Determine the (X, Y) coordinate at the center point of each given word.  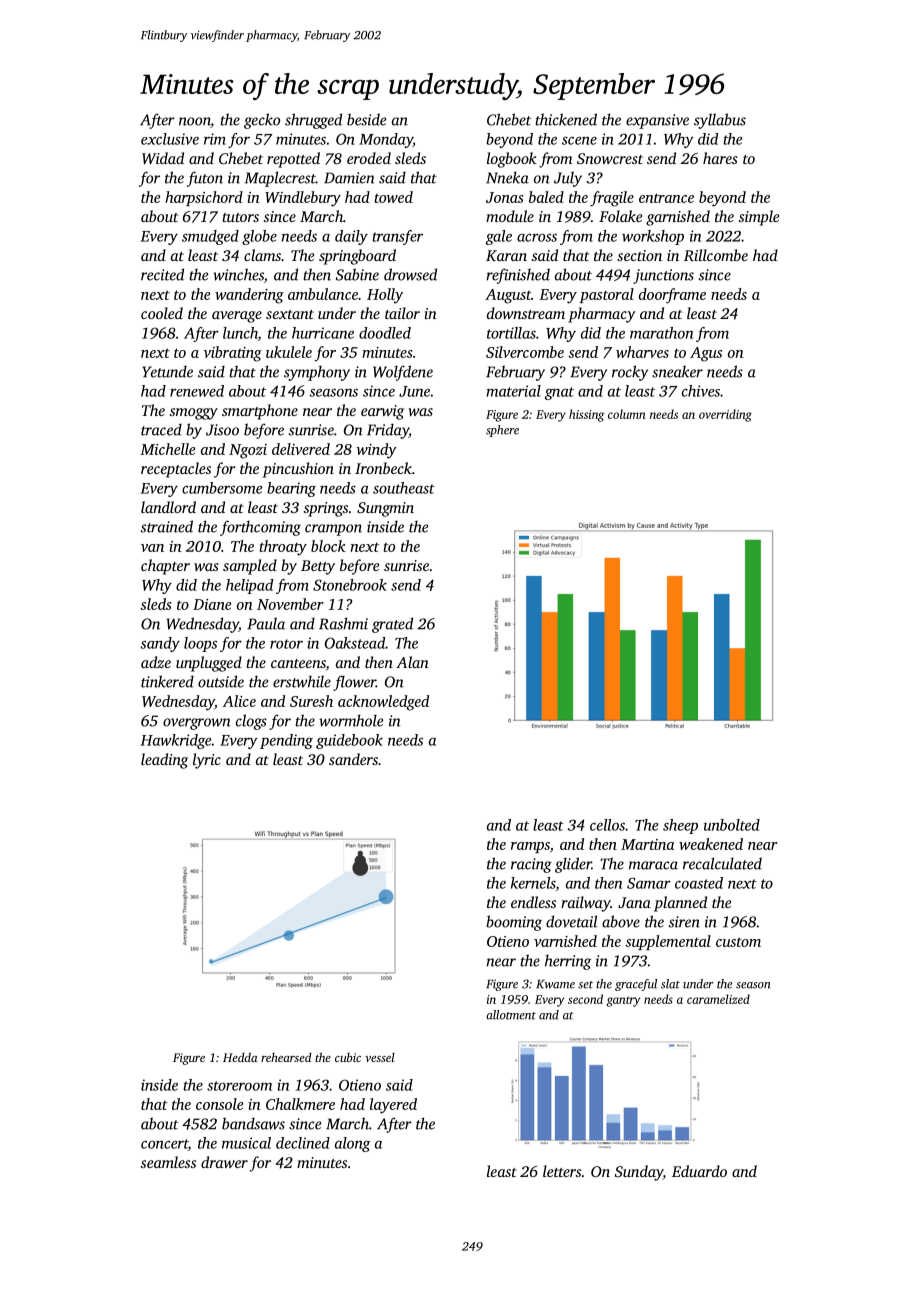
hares (720, 158)
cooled (162, 313)
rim (215, 139)
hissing (586, 415)
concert (164, 1145)
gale (499, 237)
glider (573, 865)
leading (164, 761)
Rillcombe (716, 255)
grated (392, 625)
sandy (160, 644)
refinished (518, 276)
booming (514, 923)
